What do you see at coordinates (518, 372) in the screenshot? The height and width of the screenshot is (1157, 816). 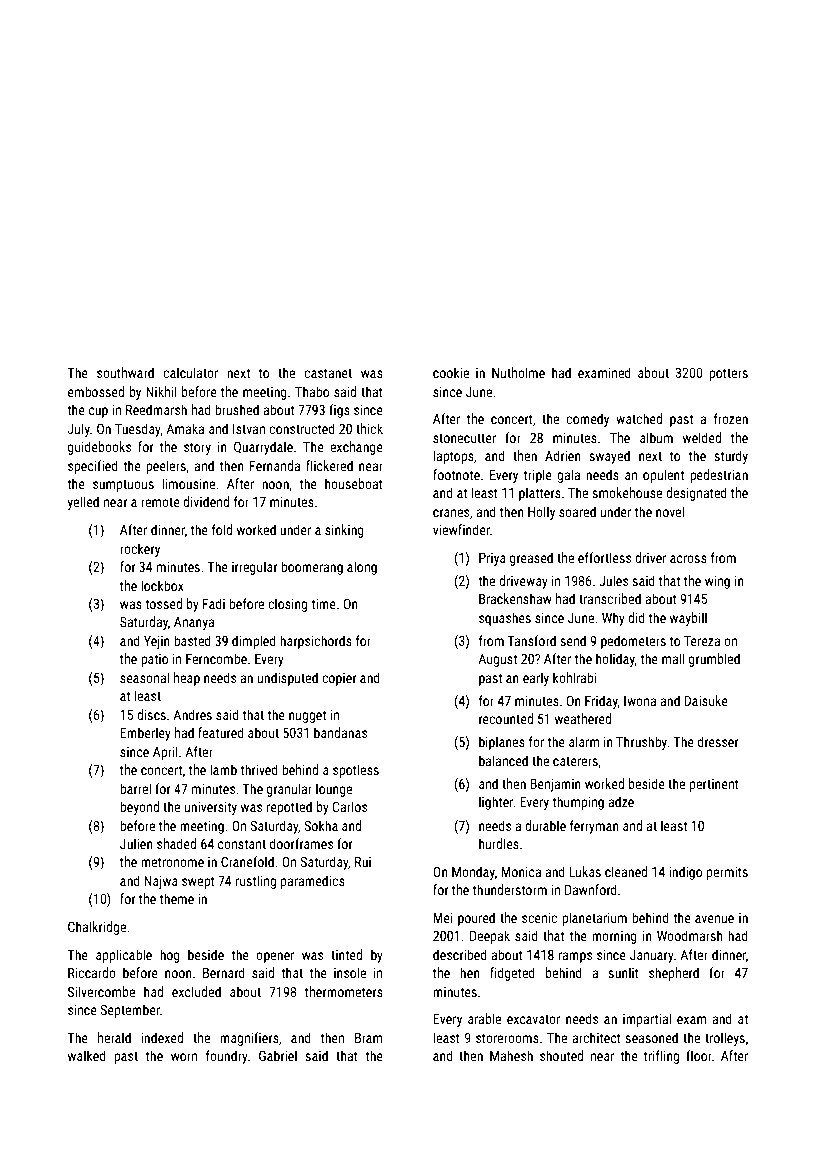 I see `Nutholme` at bounding box center [518, 372].
